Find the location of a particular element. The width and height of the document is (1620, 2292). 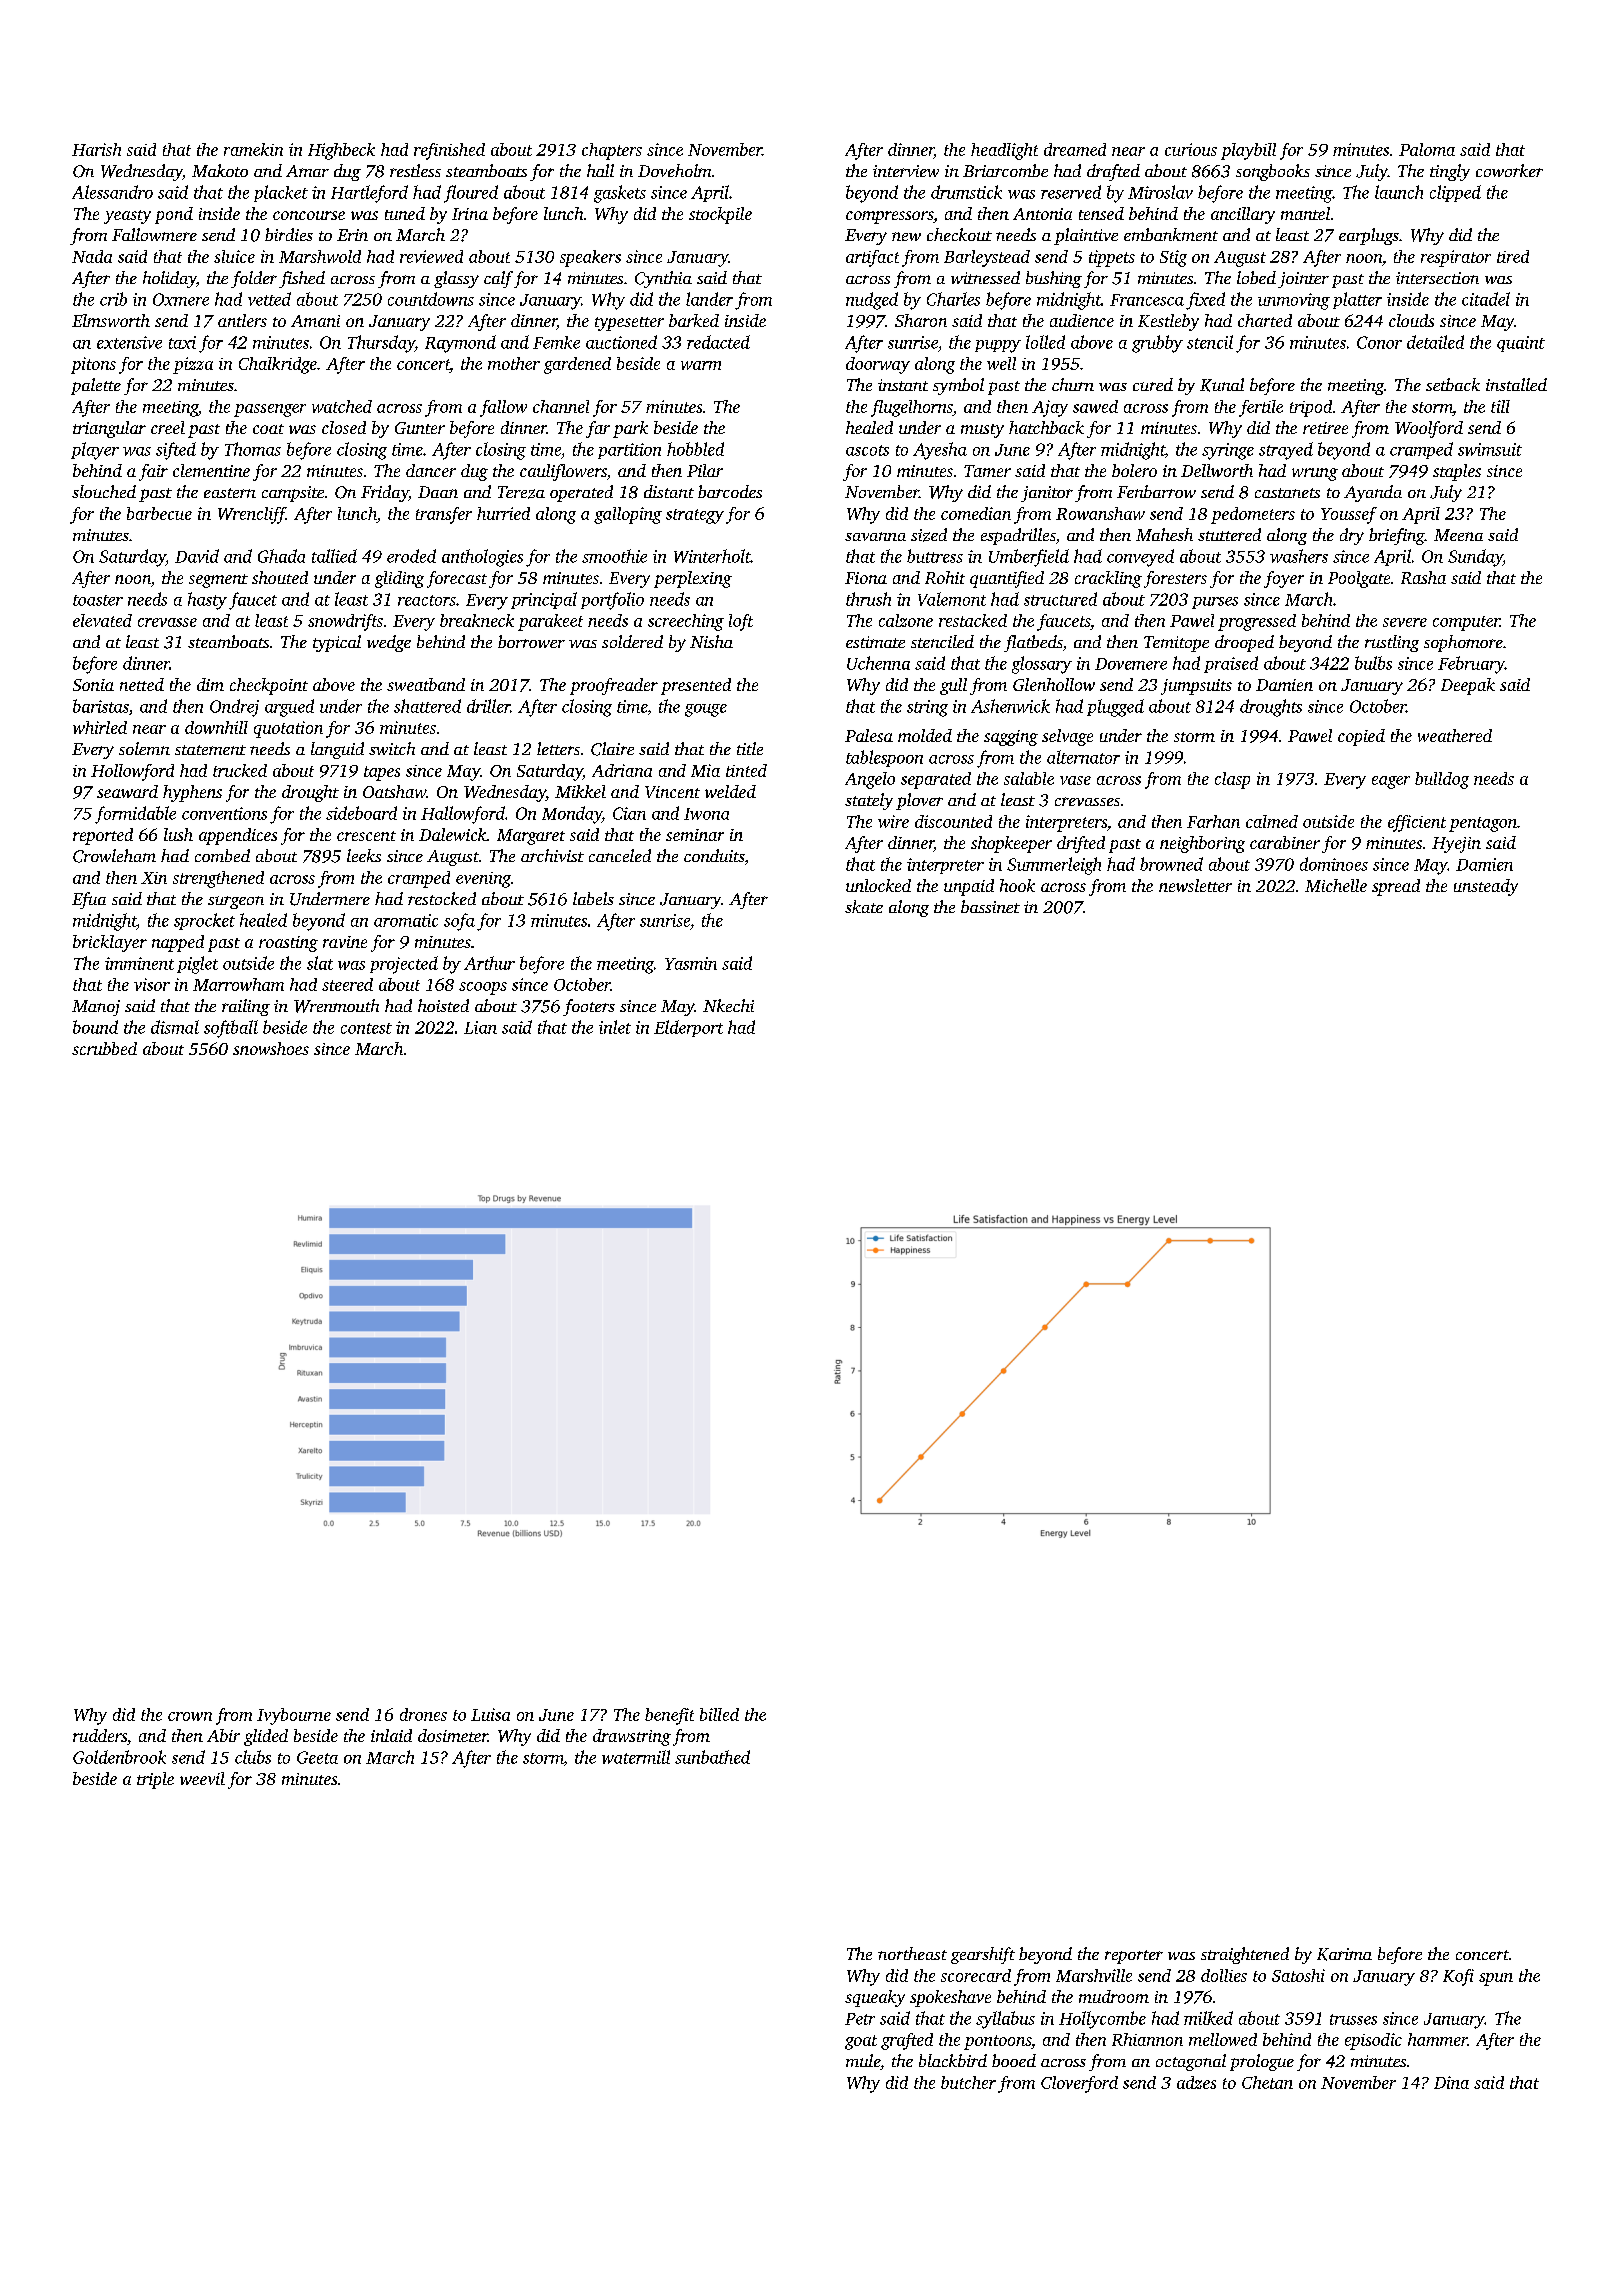

triple is located at coordinates (155, 1780).
